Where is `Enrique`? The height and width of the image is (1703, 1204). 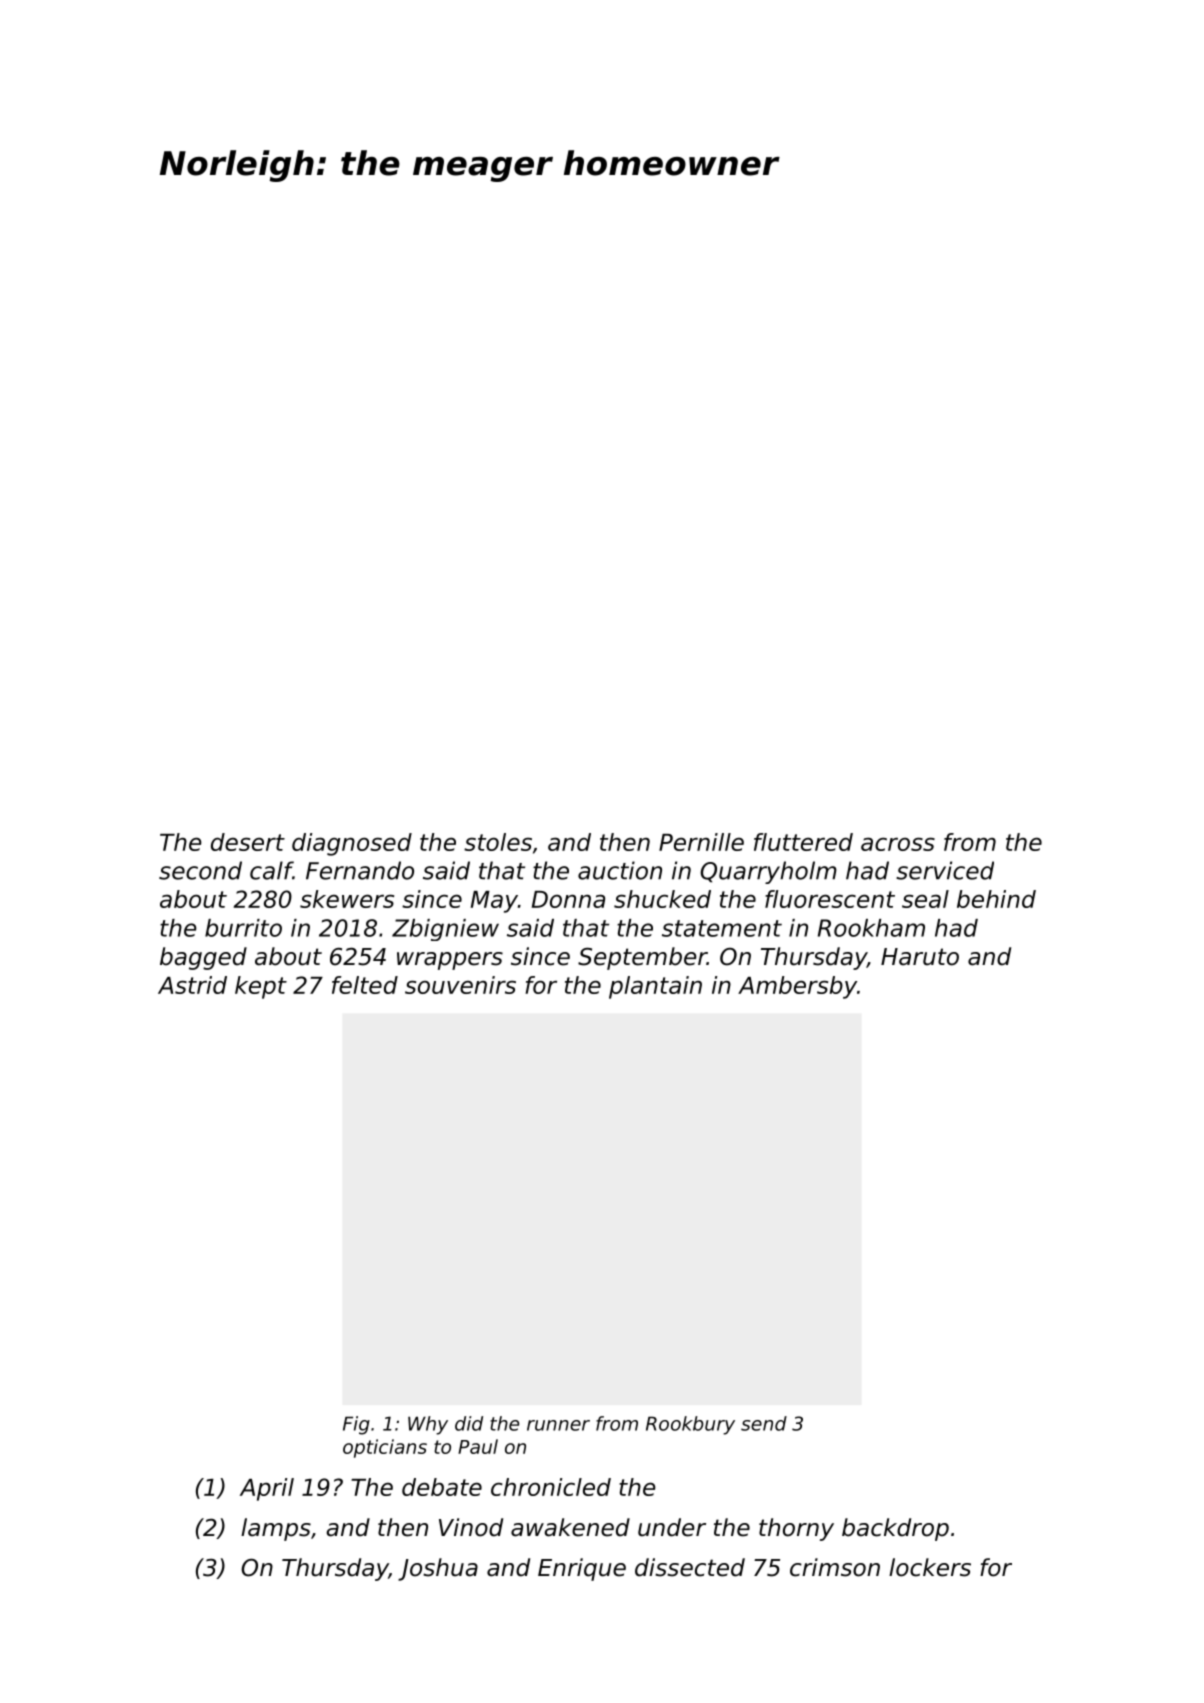 Enrique is located at coordinates (582, 1569).
